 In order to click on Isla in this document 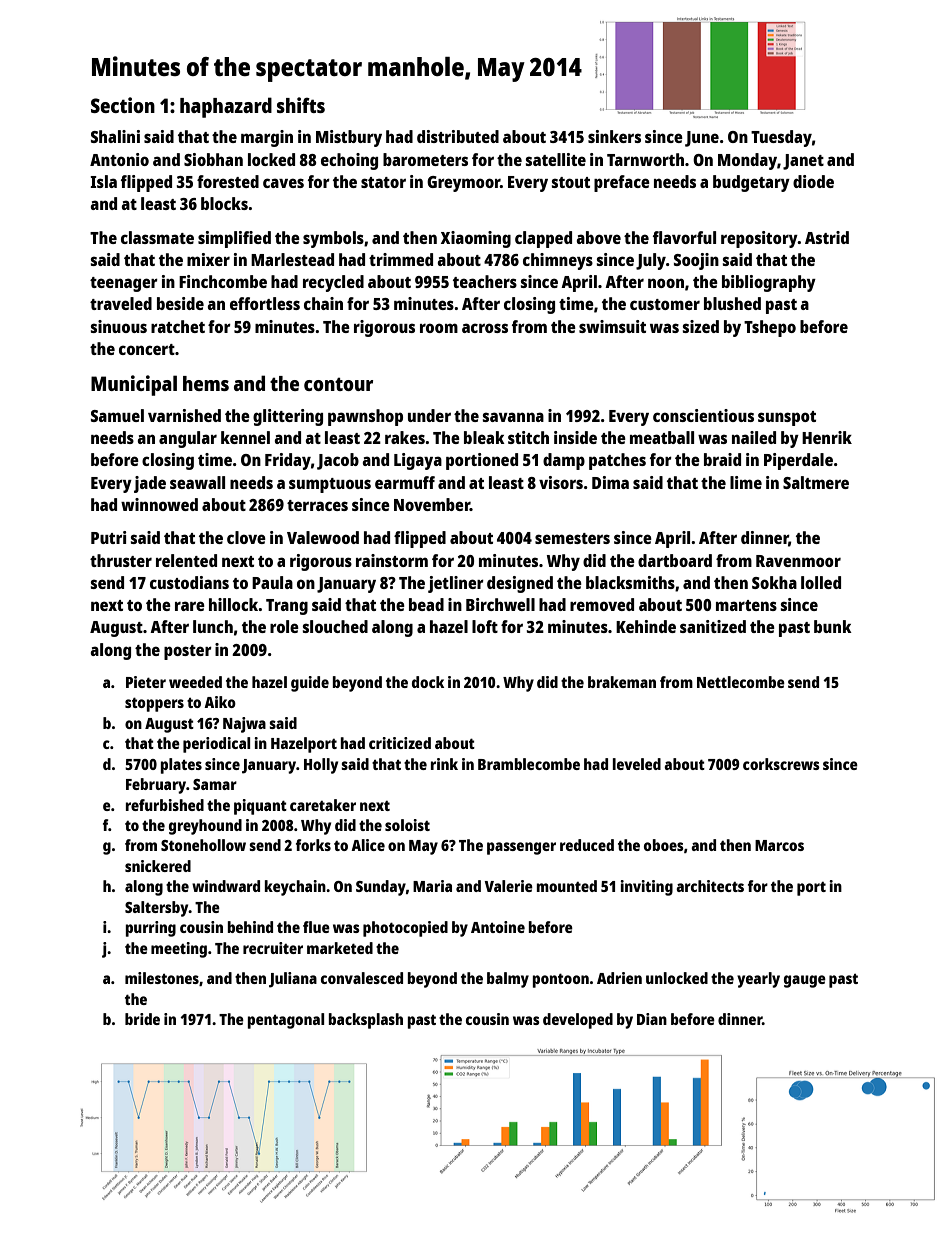, I will do `click(103, 181)`.
